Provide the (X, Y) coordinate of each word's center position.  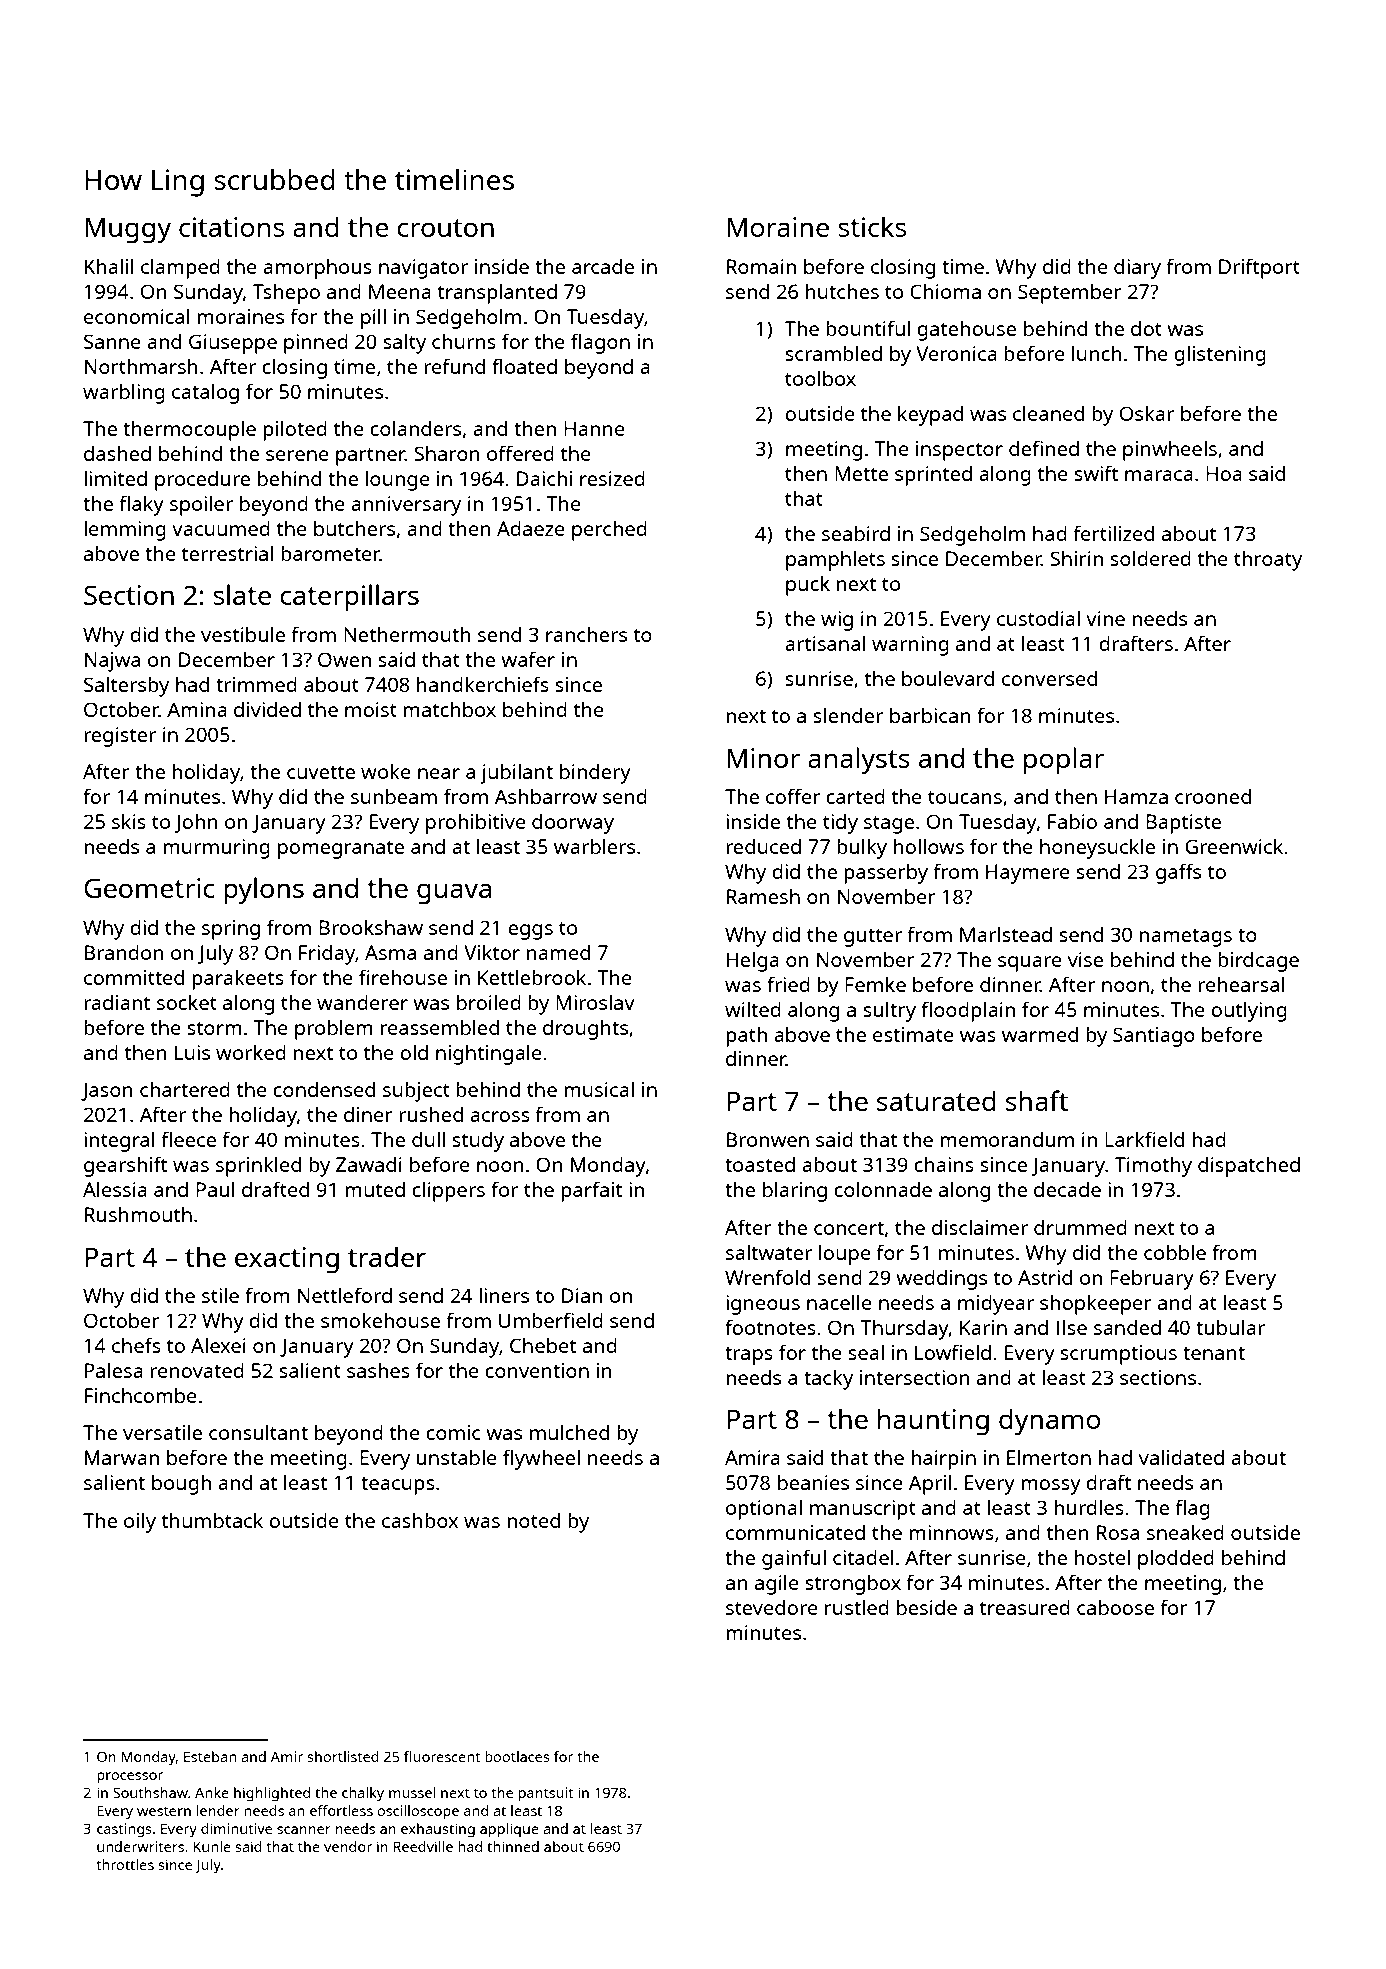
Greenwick (1234, 846)
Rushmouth (138, 1214)
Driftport (1259, 268)
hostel (1102, 1557)
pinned (316, 344)
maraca (1159, 475)
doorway (573, 824)
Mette (861, 473)
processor (130, 1778)
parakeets (238, 979)
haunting (933, 1422)
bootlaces (517, 1756)
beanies (813, 1482)
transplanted (497, 293)
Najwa (112, 662)
